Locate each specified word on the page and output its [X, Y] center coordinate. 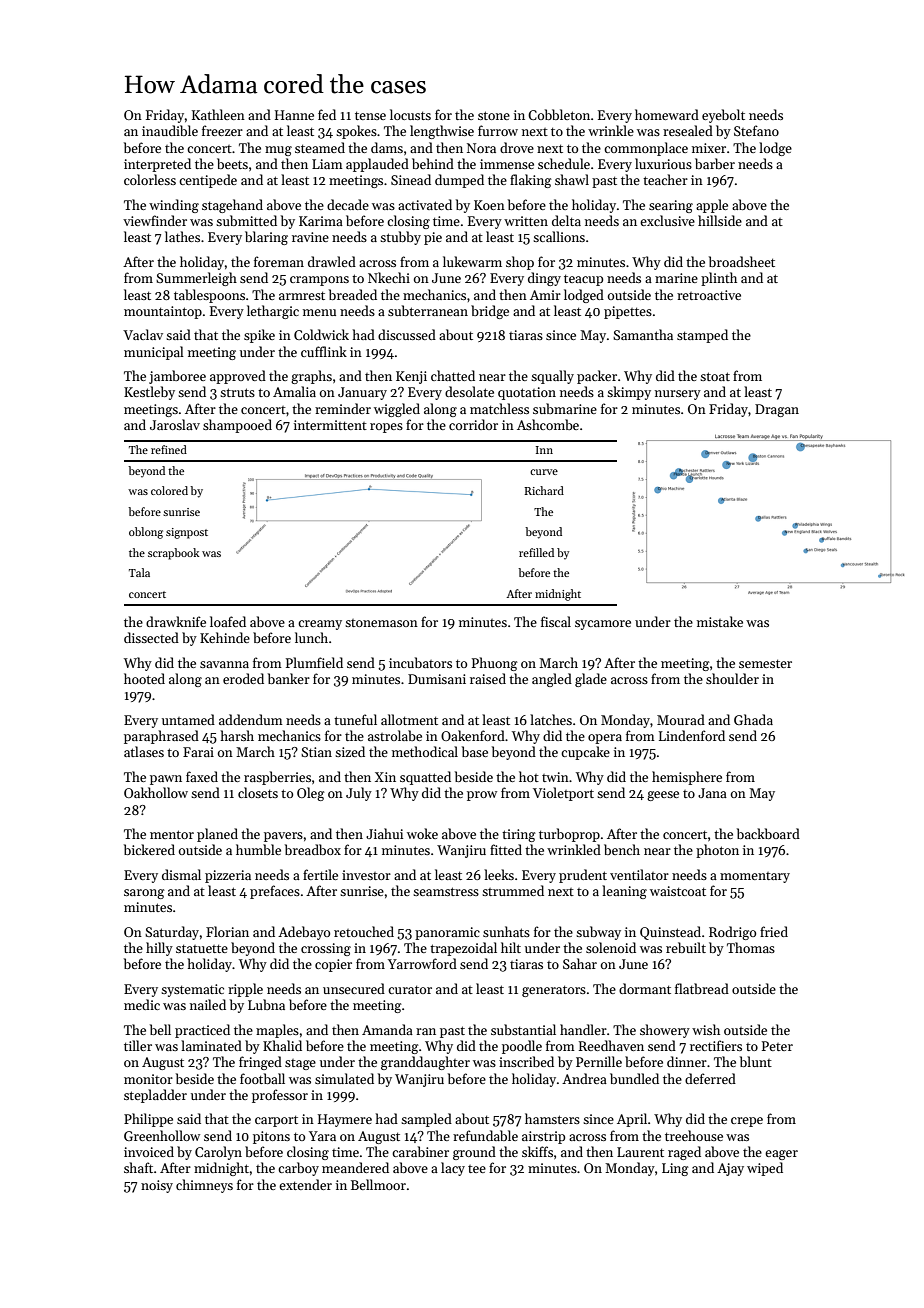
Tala [139, 572]
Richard [544, 490]
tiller [138, 1045]
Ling [675, 1169]
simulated [344, 1078]
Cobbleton [559, 114]
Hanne [294, 115]
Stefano [756, 130]
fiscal [556, 621]
